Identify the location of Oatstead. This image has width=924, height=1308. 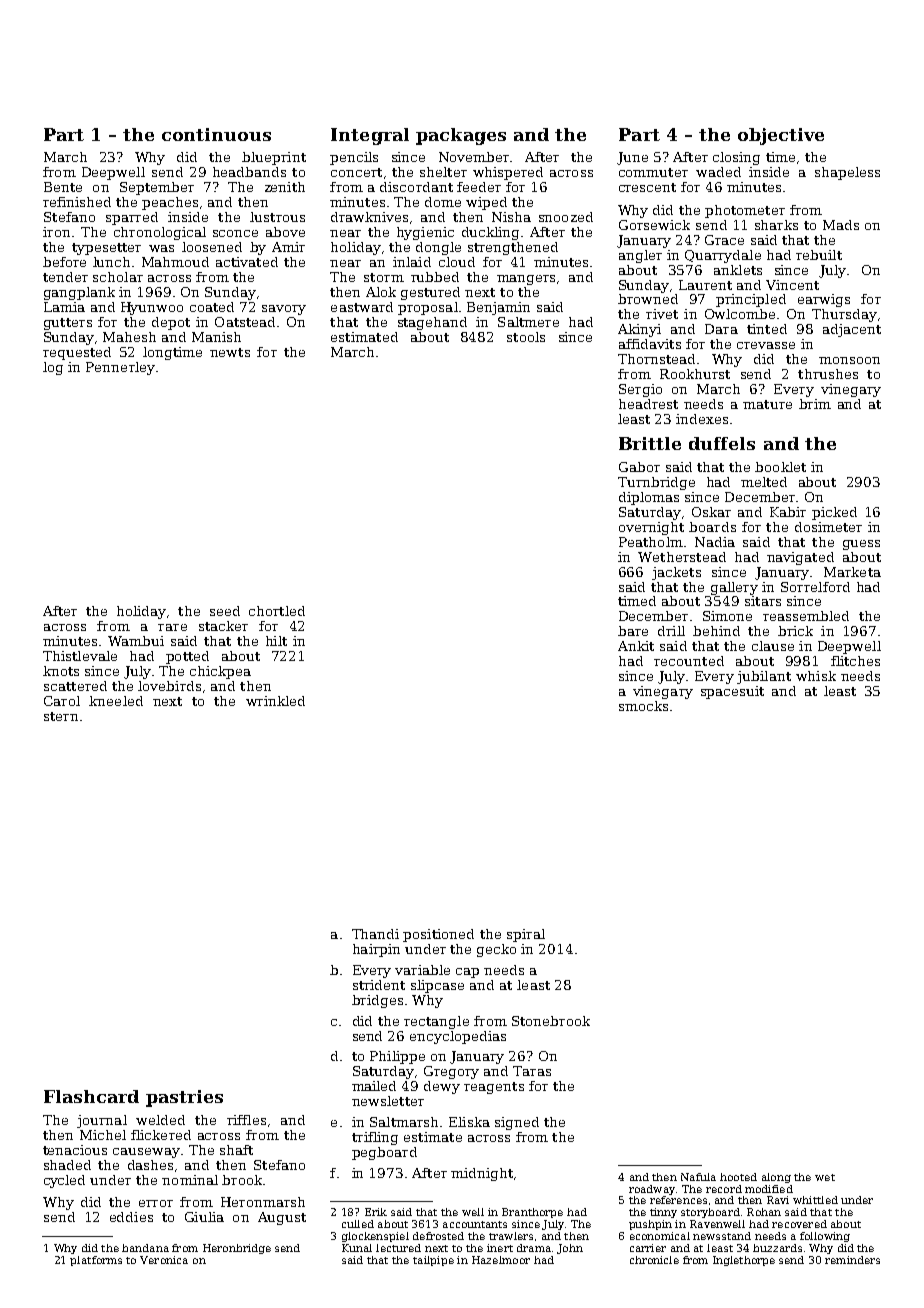
(245, 322).
